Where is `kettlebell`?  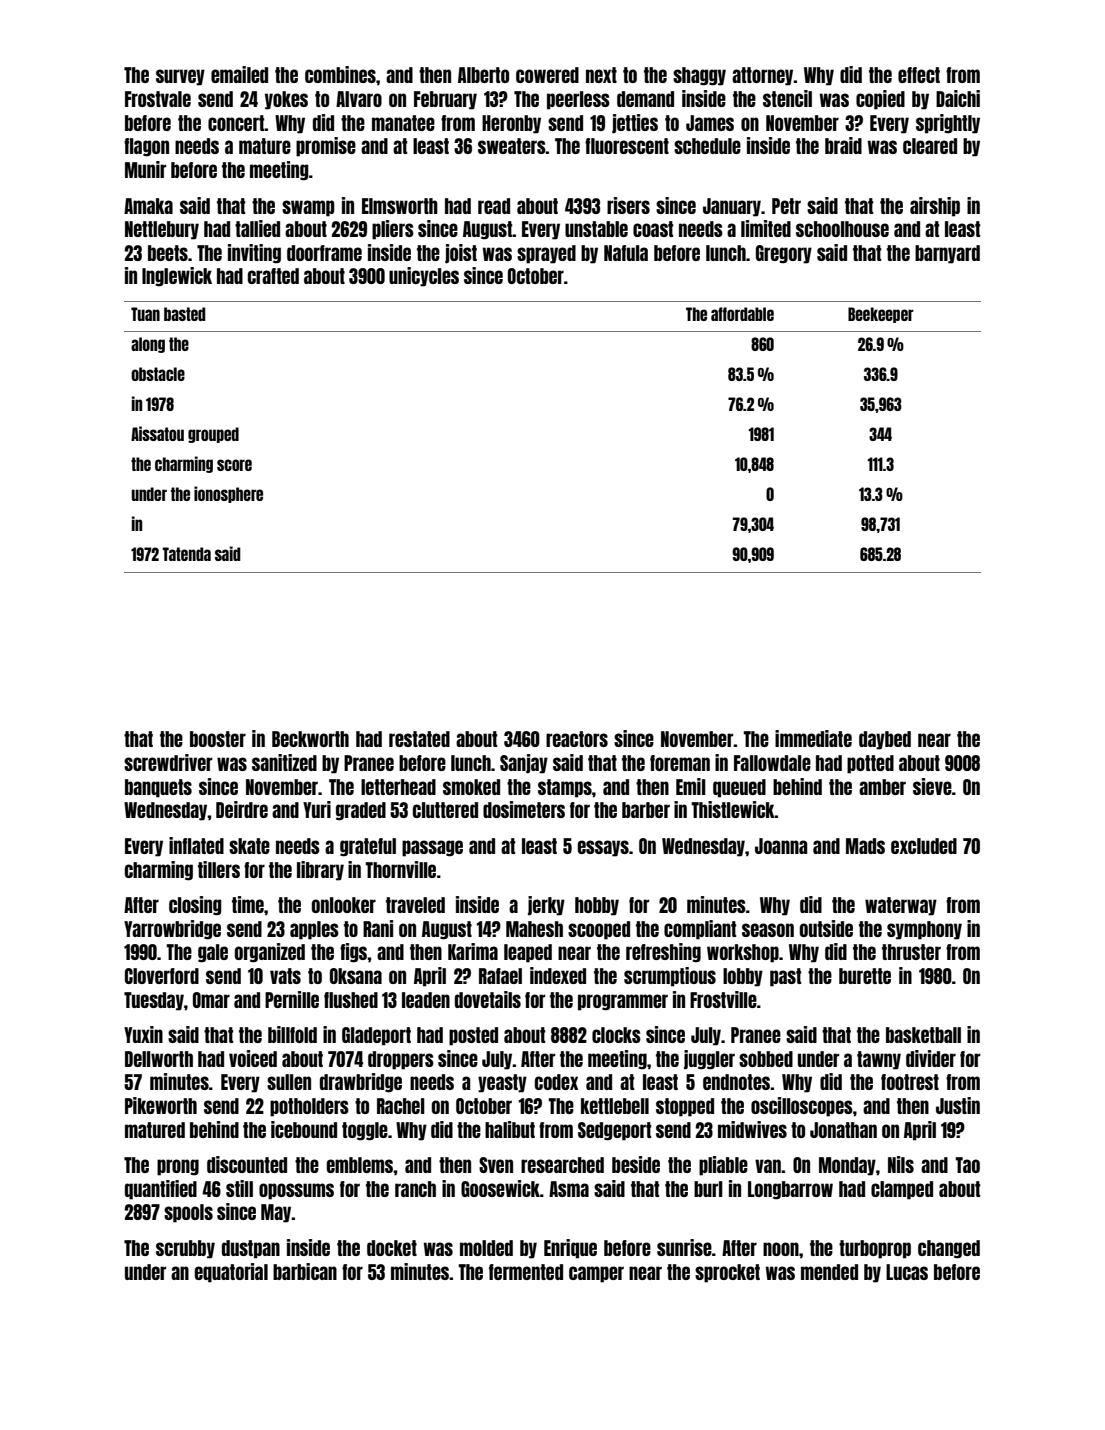
kettlebell is located at coordinates (615, 1106).
